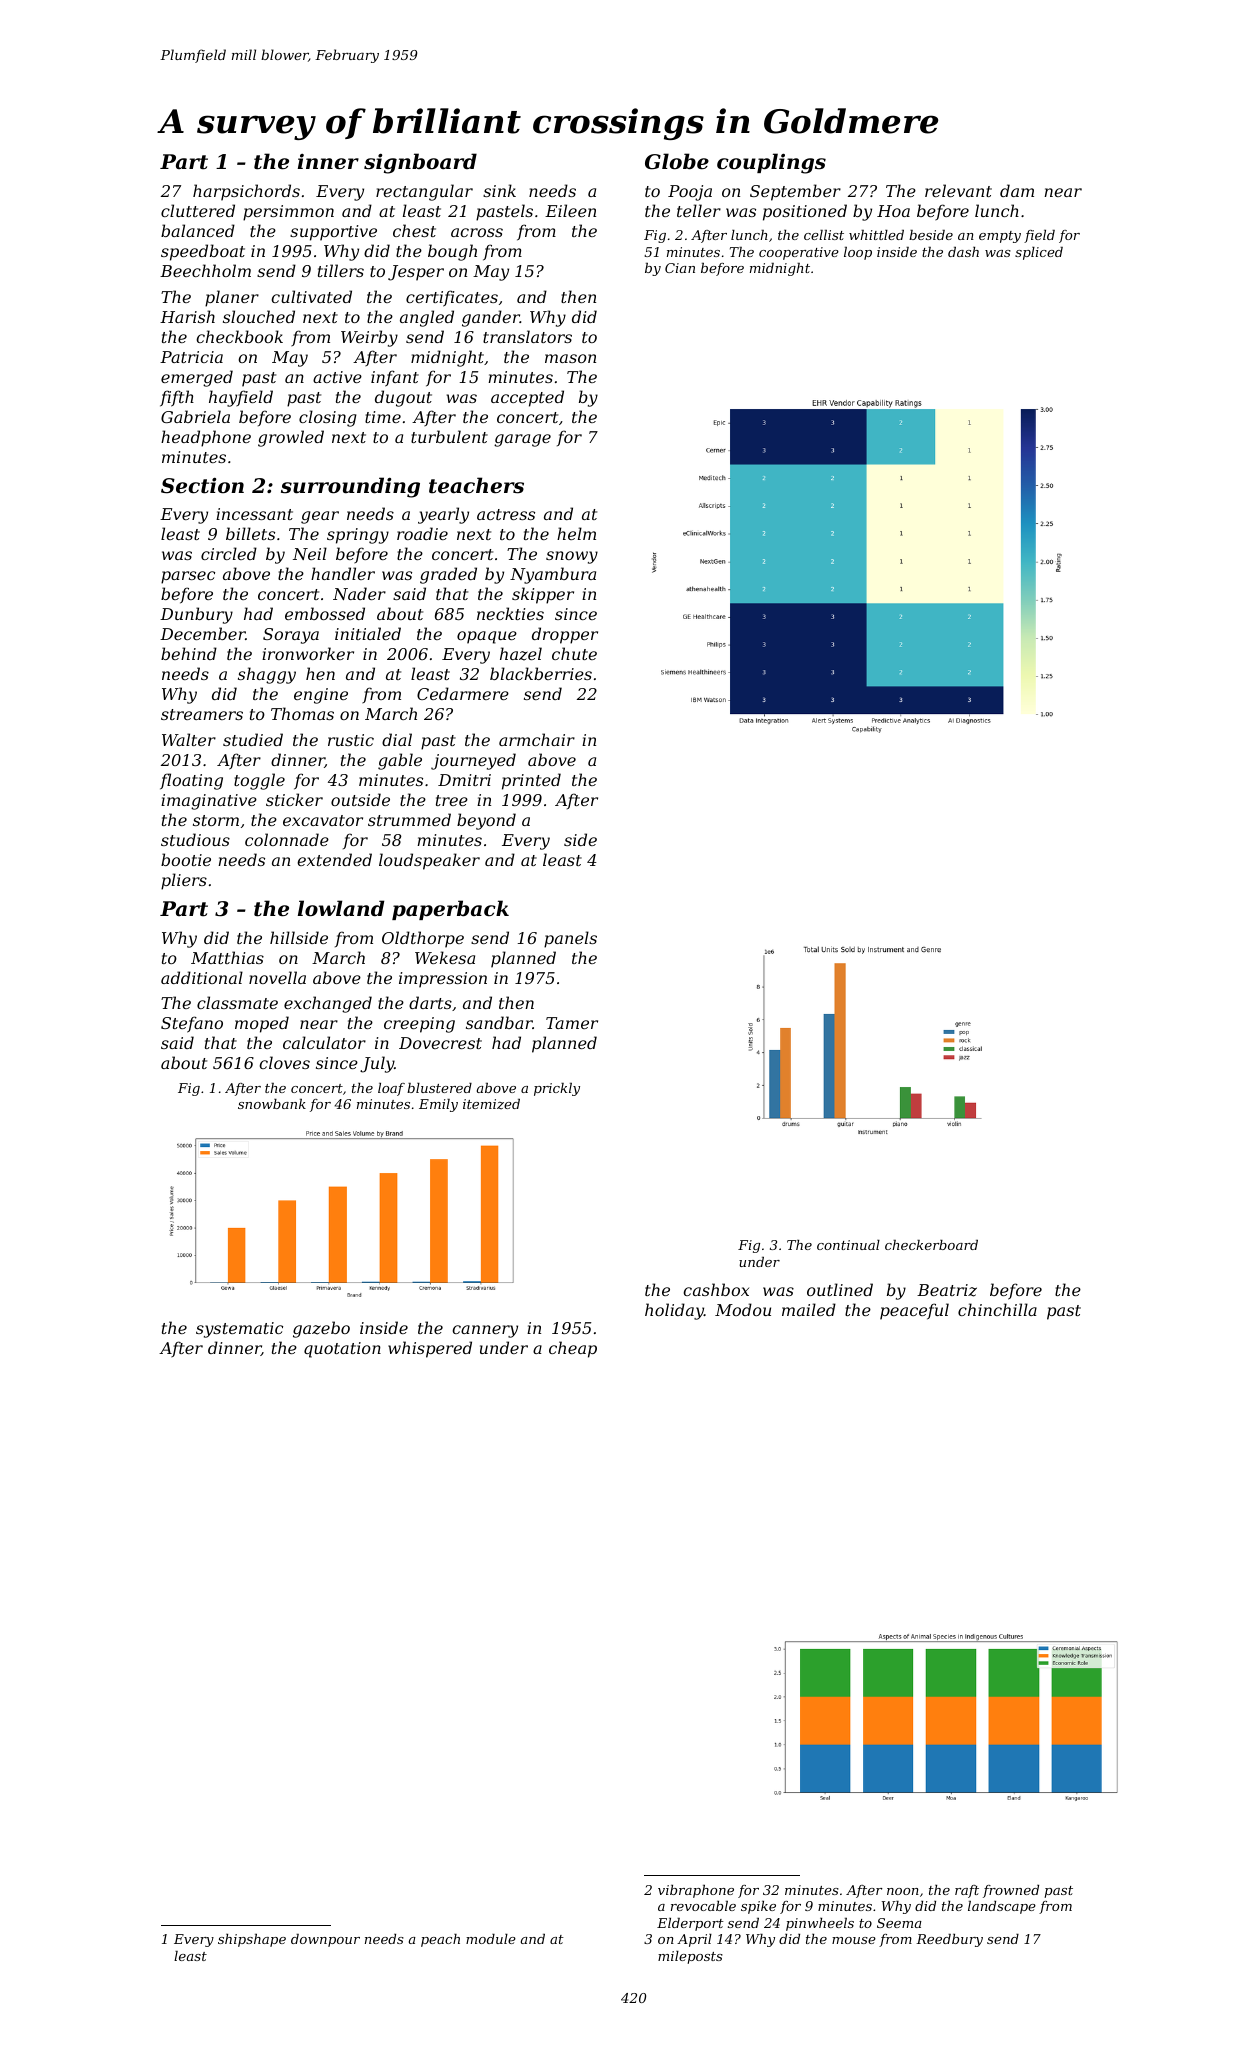 The height and width of the image is (2045, 1242). Describe the element at coordinates (931, 1245) in the image. I see `checkerboard` at that location.
